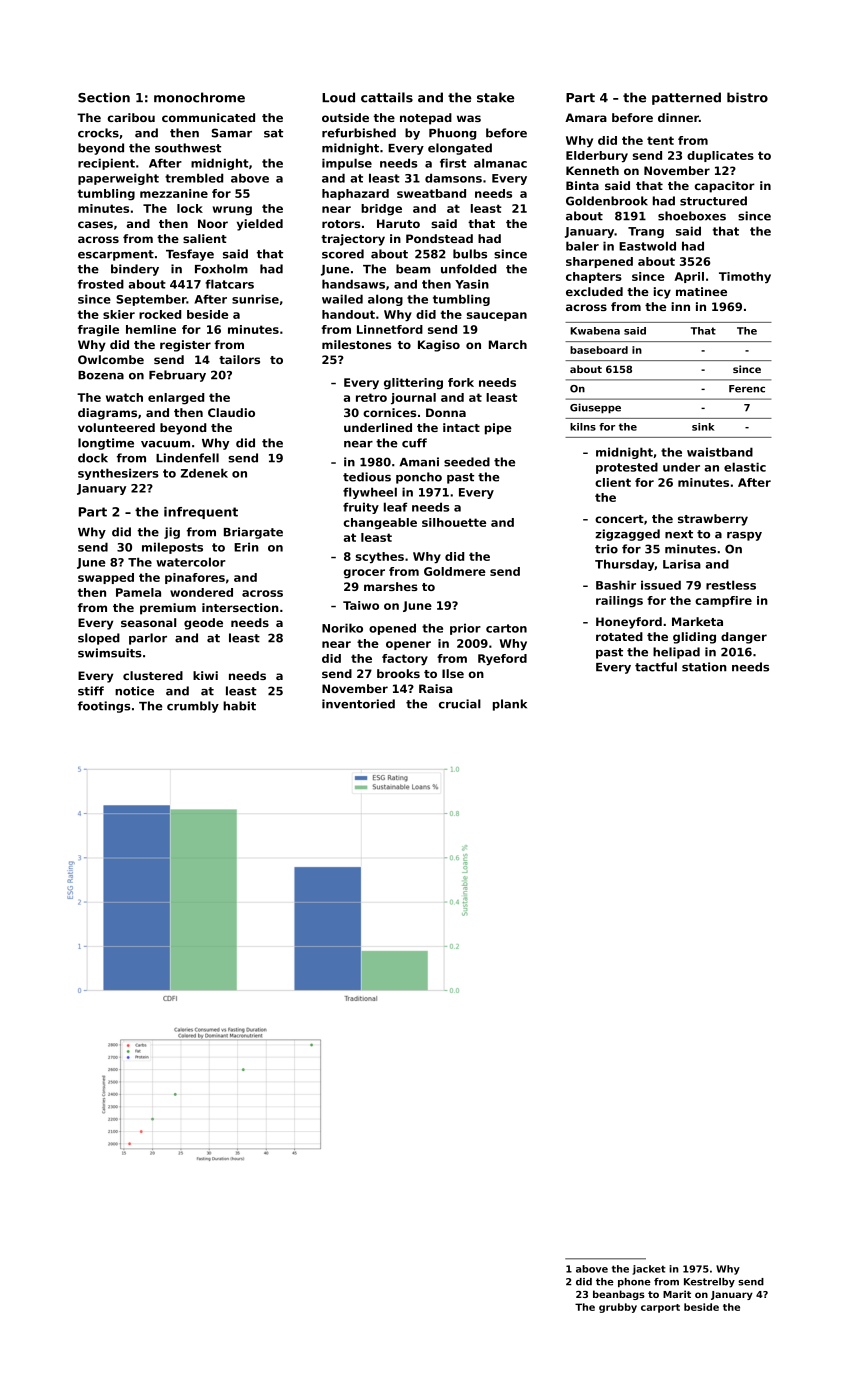 This screenshot has height=1400, width=849. Describe the element at coordinates (380, 558) in the screenshot. I see `scythes` at that location.
